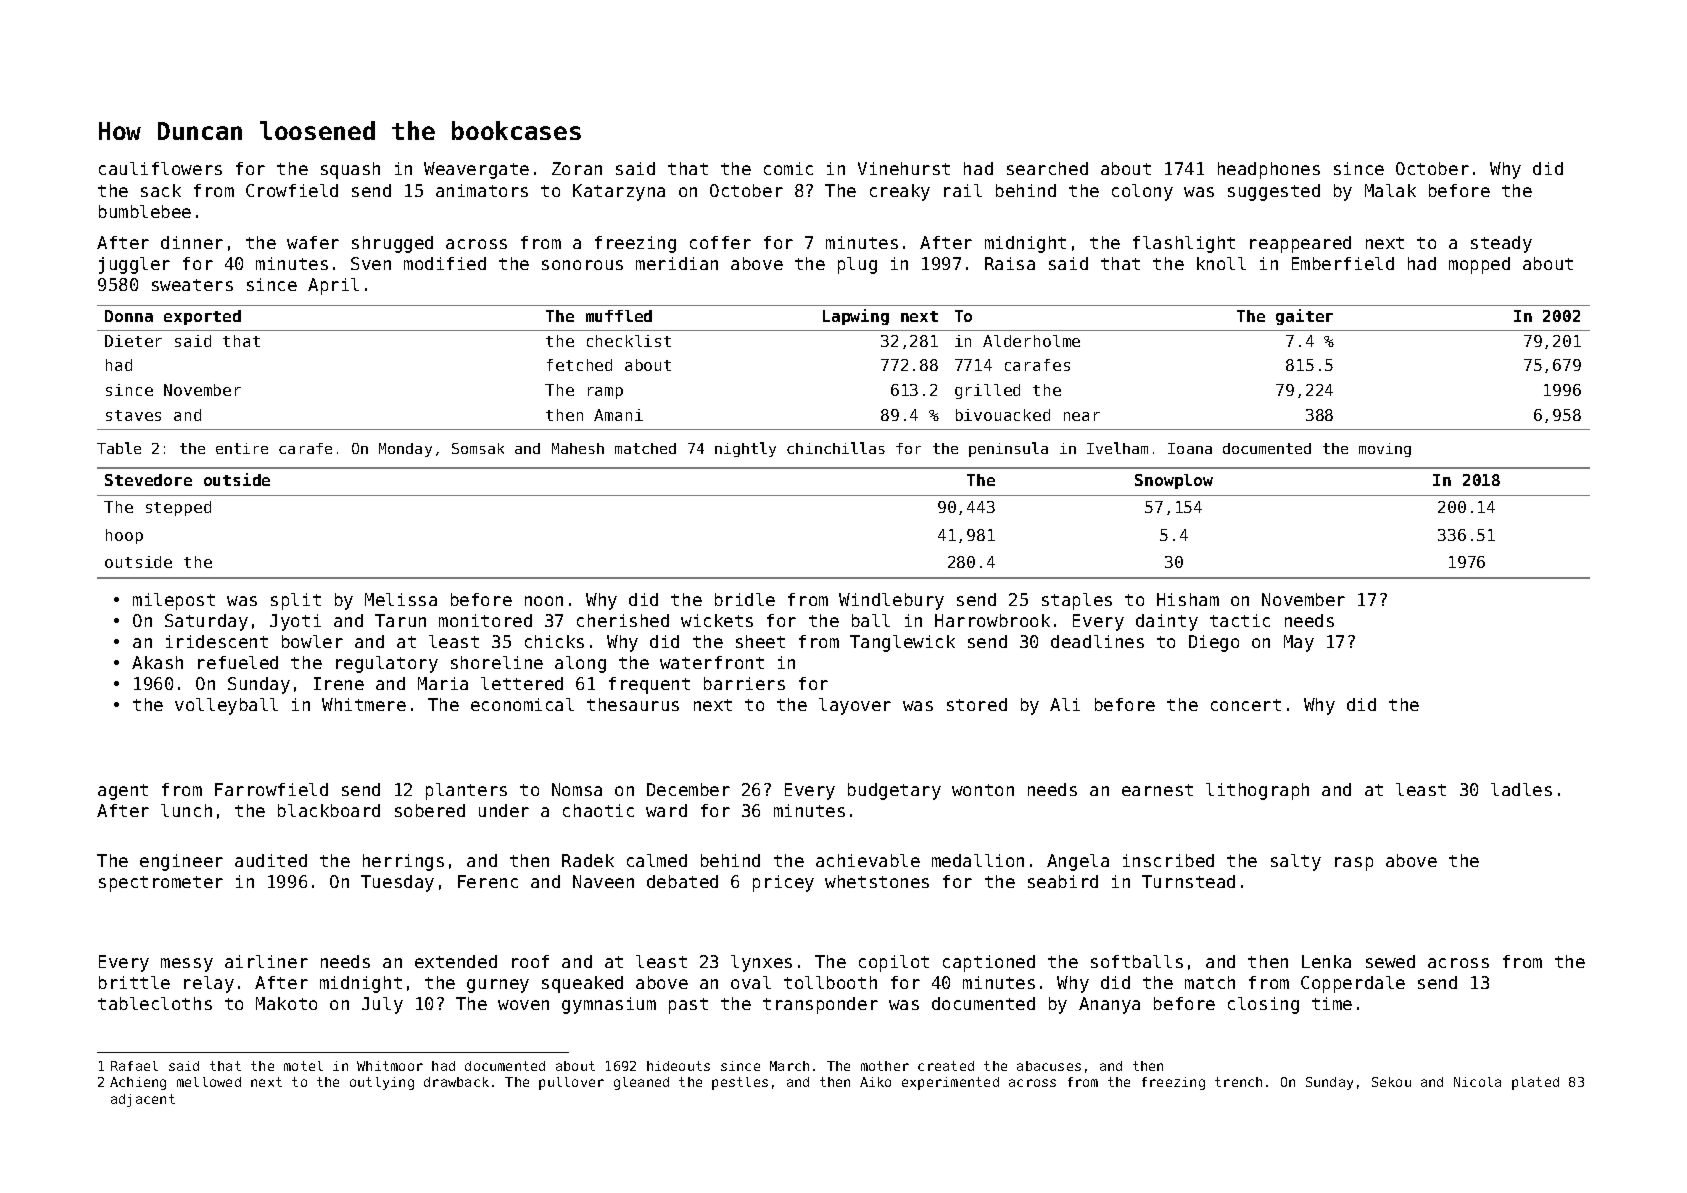 This image has width=1687, height=1193. What do you see at coordinates (124, 536) in the image?
I see `hoop` at bounding box center [124, 536].
